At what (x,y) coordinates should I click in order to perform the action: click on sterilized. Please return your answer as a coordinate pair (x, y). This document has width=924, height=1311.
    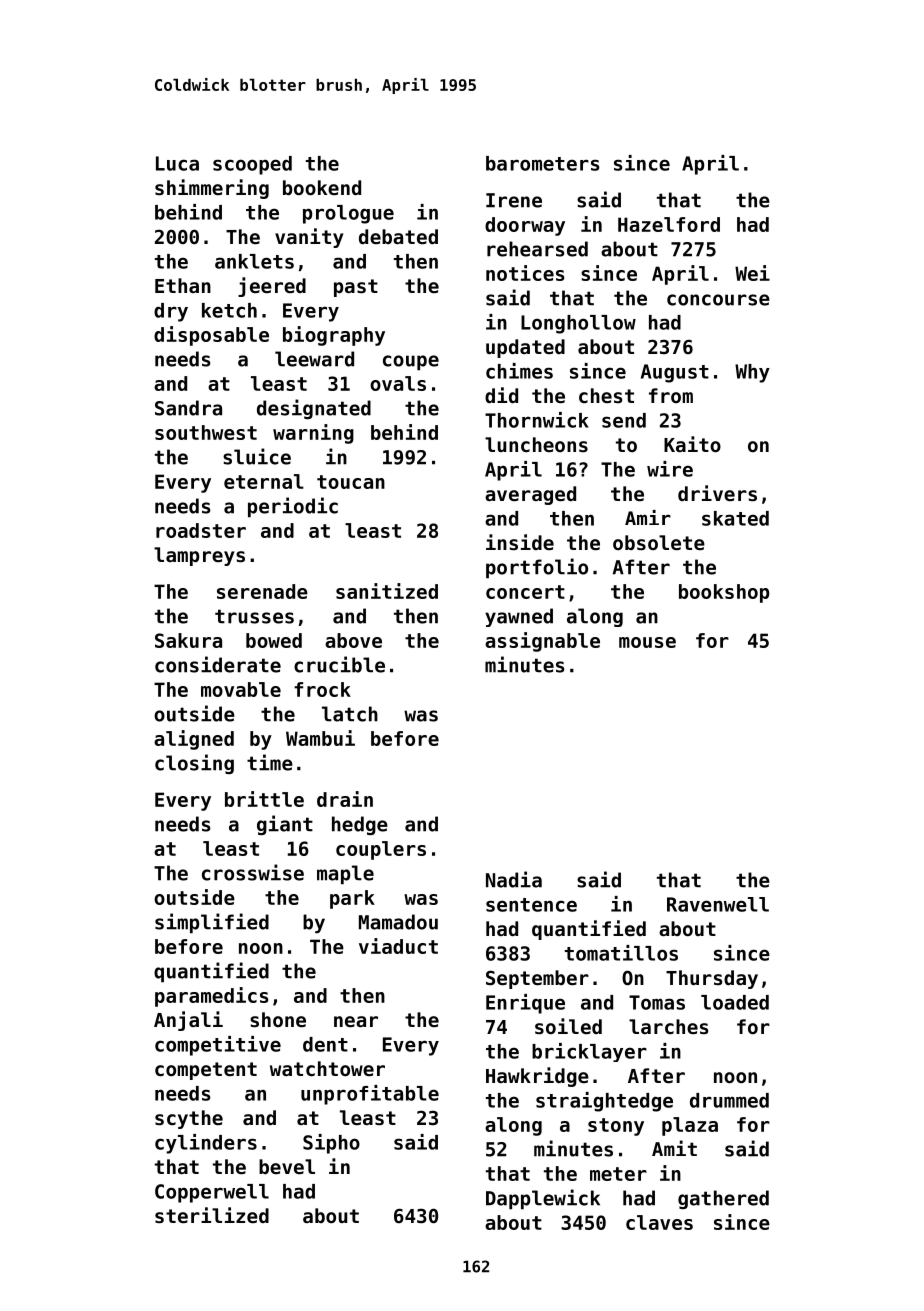
    Looking at the image, I should click on (212, 1215).
